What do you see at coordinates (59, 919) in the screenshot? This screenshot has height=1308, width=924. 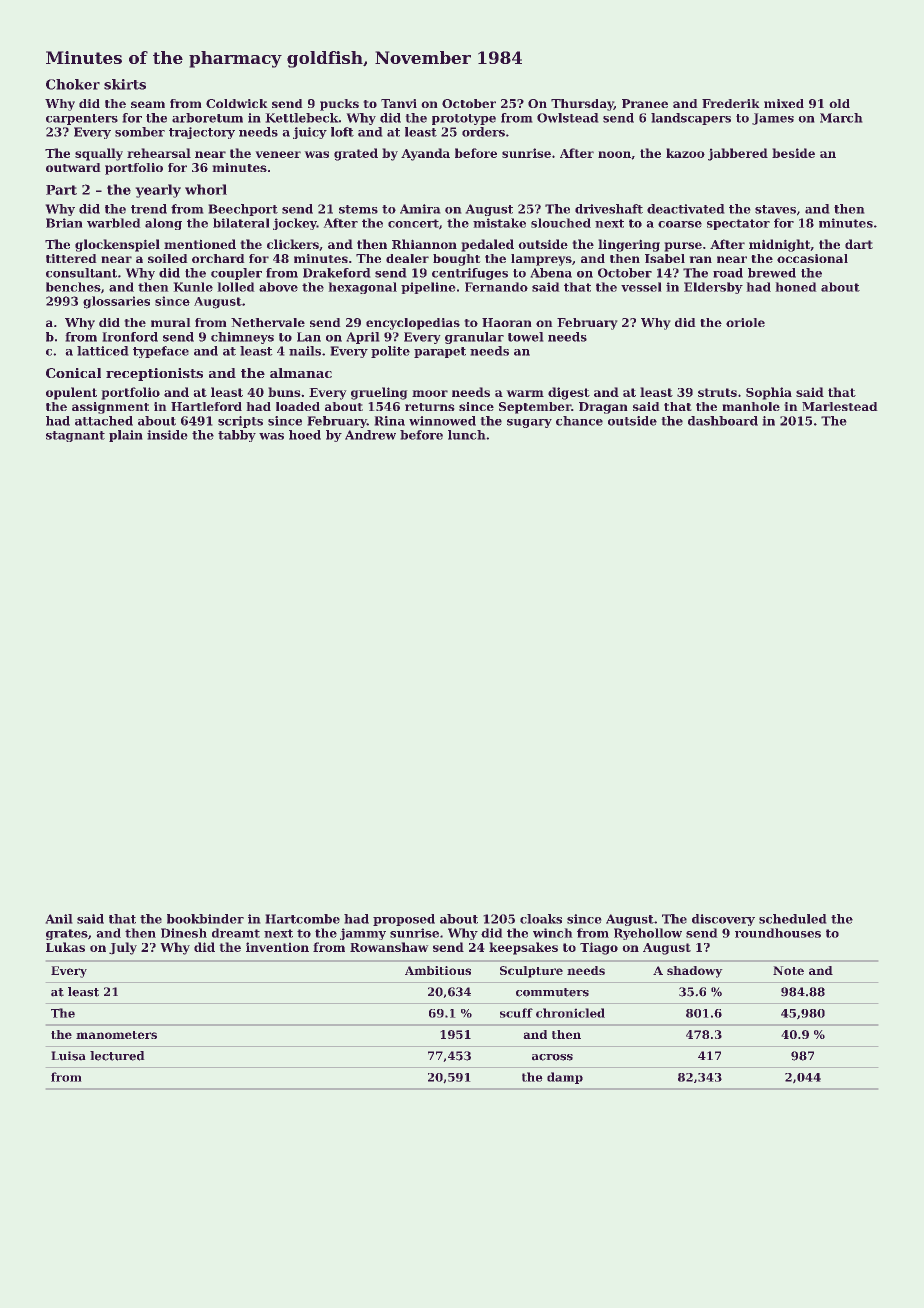 I see `Anil` at bounding box center [59, 919].
